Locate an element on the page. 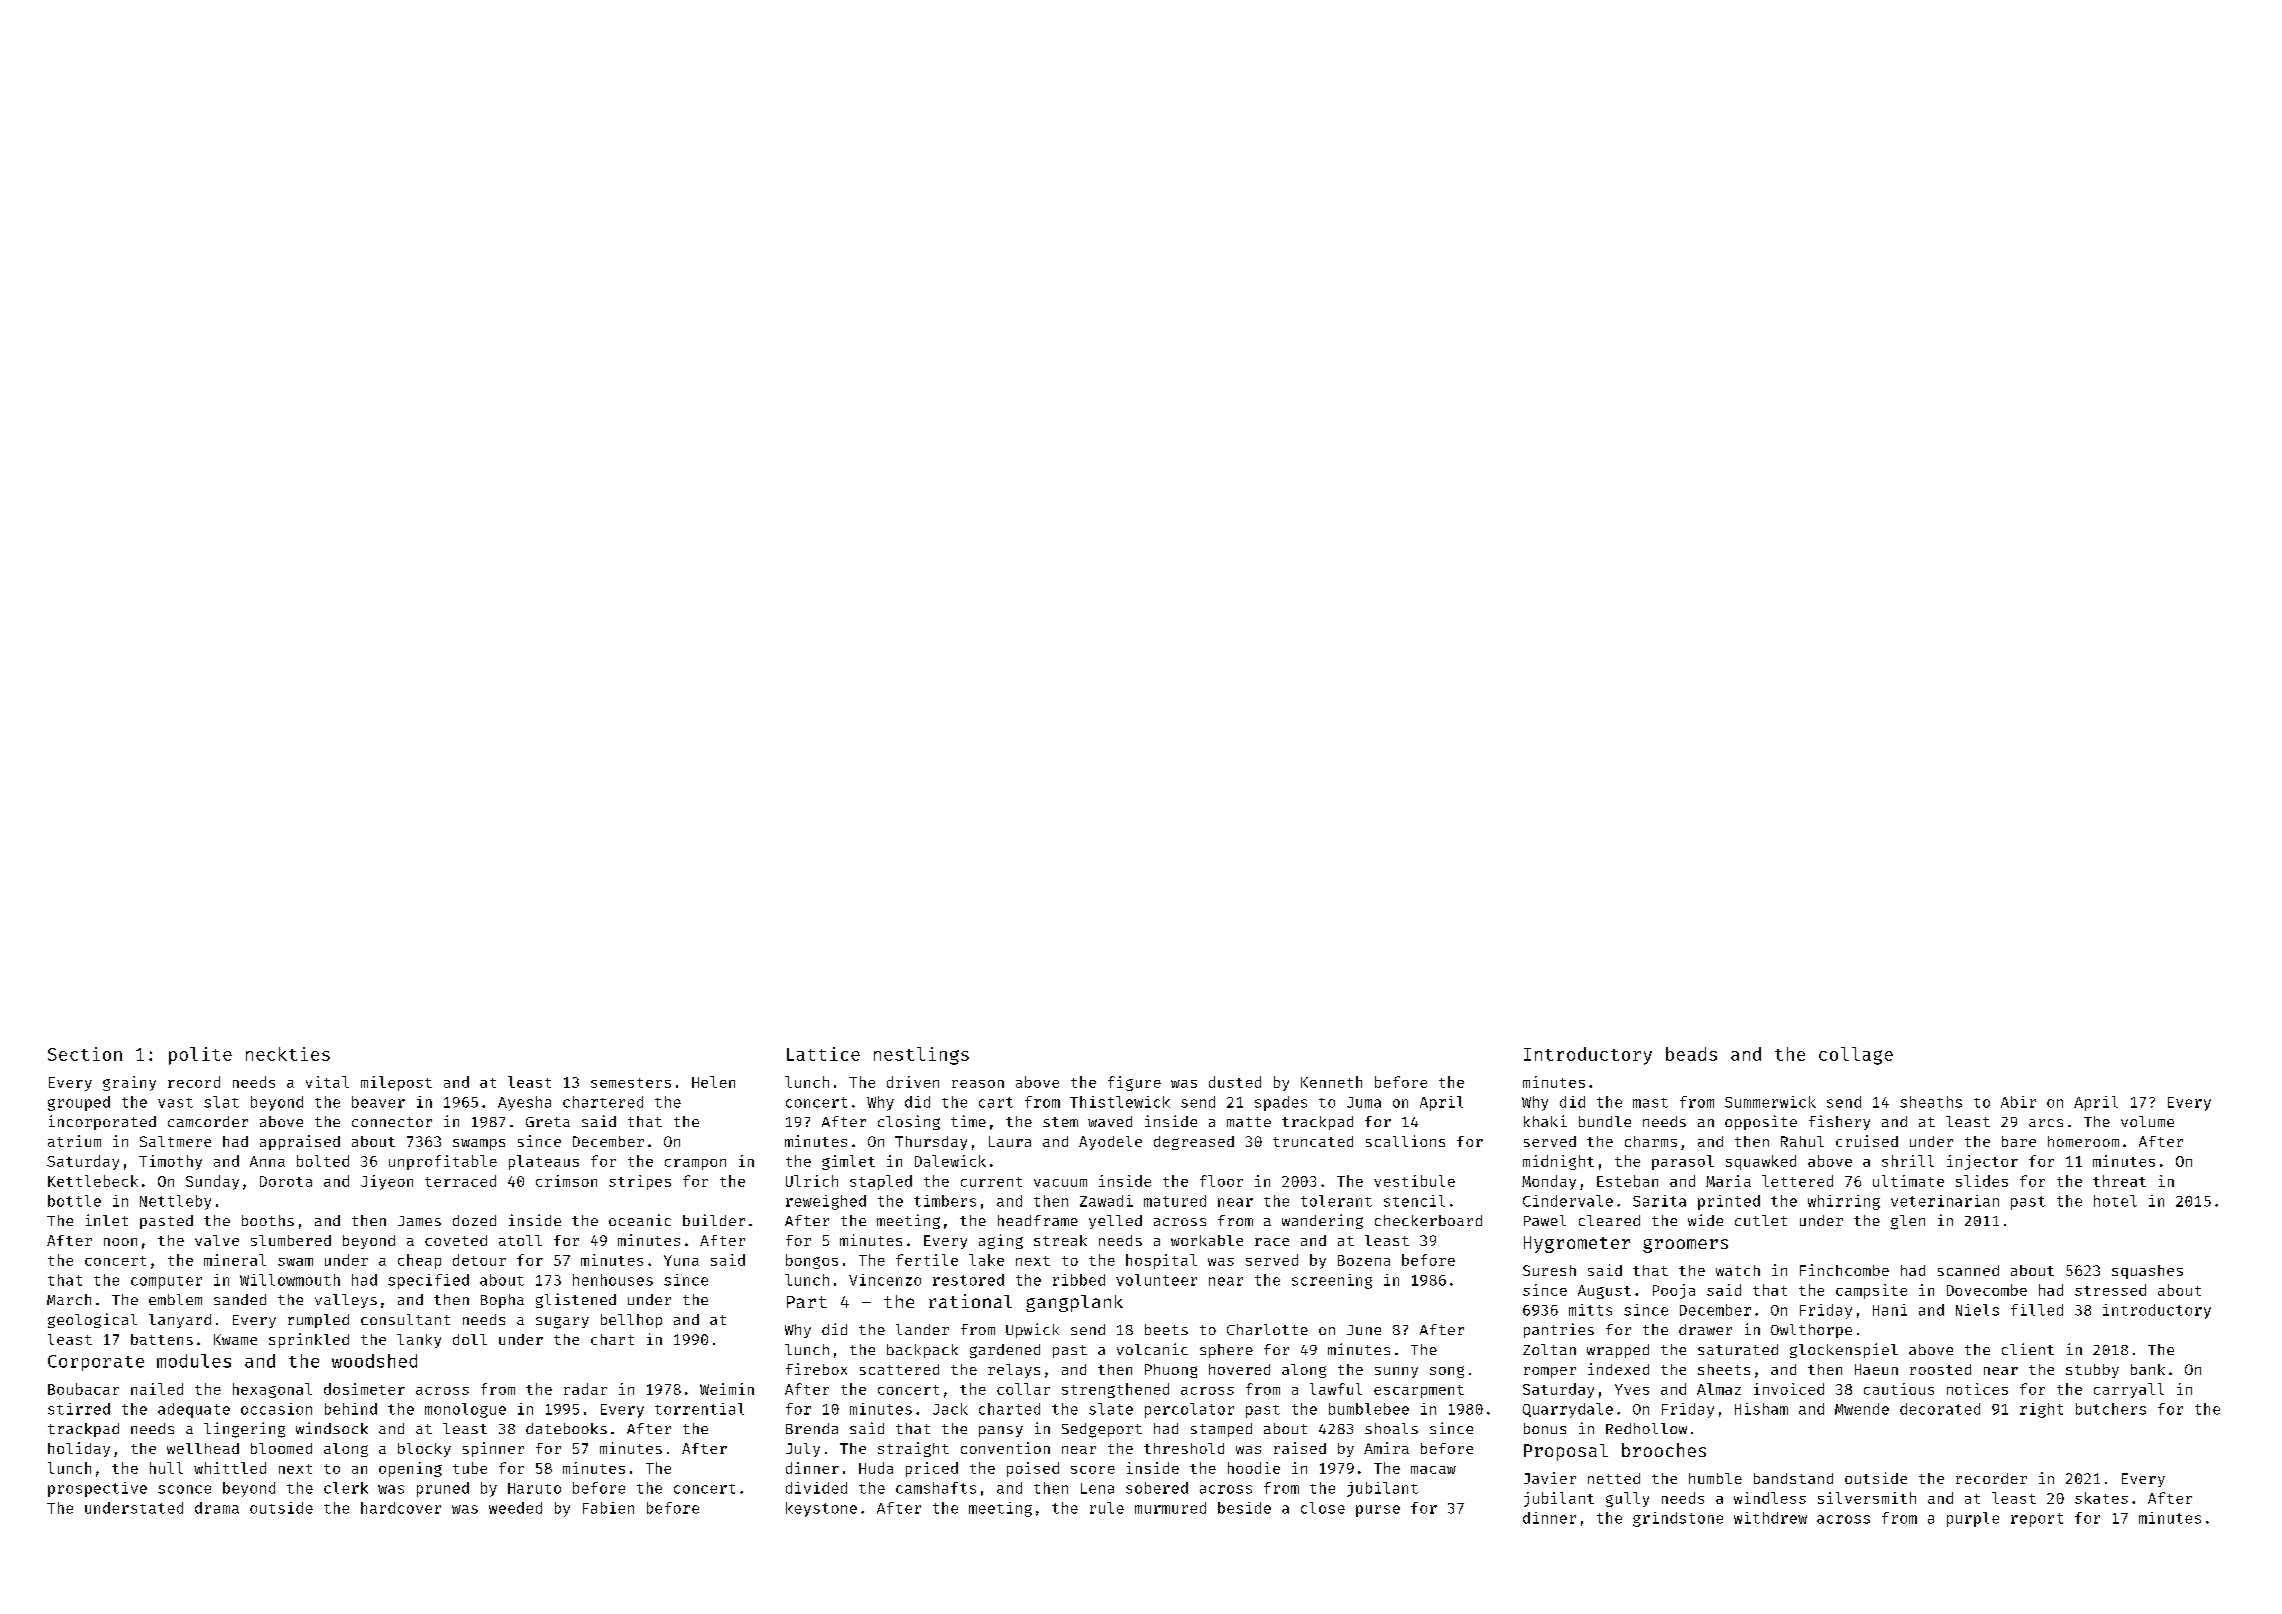  beads is located at coordinates (1691, 1054).
